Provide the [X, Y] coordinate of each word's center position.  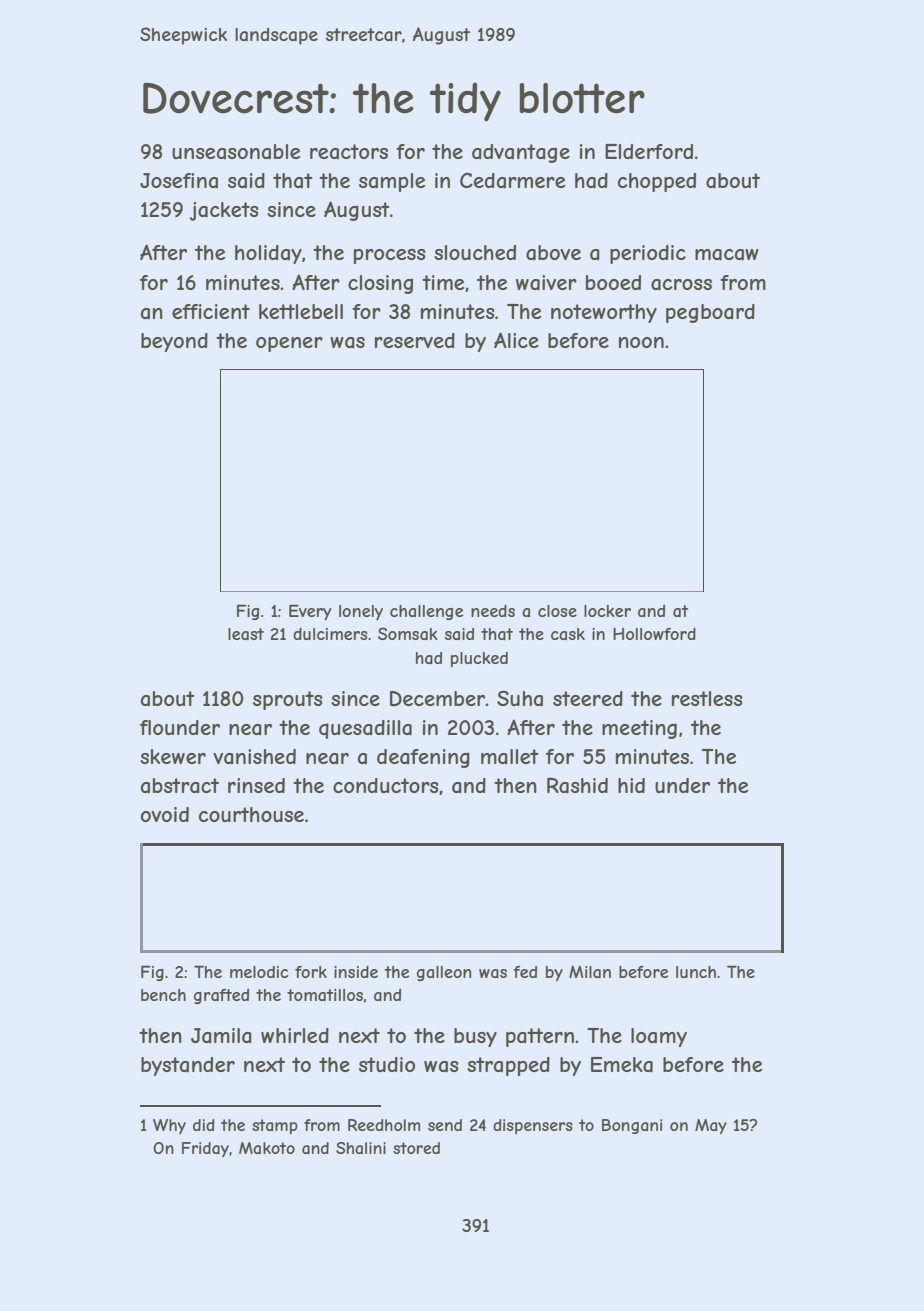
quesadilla [365, 729]
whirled [295, 1035]
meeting [639, 729]
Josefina [179, 181]
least [246, 634]
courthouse [251, 814]
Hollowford [654, 633]
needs [493, 611]
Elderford [649, 151]
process [390, 256]
